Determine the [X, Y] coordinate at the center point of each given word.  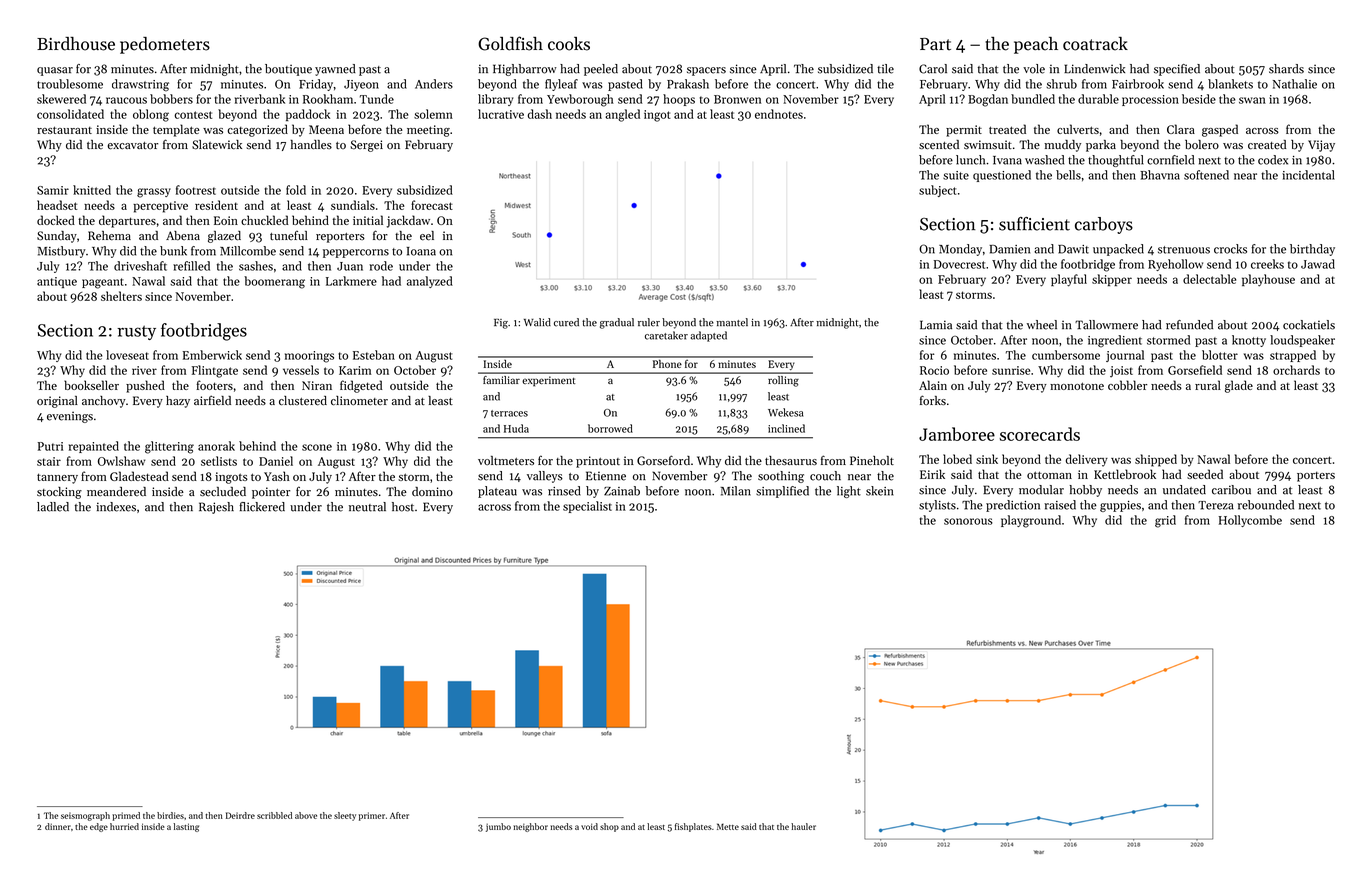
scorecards [1039, 434]
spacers [706, 71]
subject [937, 191]
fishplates [693, 827]
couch [825, 476]
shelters [121, 296]
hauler [803, 826]
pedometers [165, 45]
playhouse [1268, 280]
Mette [728, 826]
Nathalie [1295, 84]
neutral [367, 507]
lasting [186, 827]
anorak [216, 446]
